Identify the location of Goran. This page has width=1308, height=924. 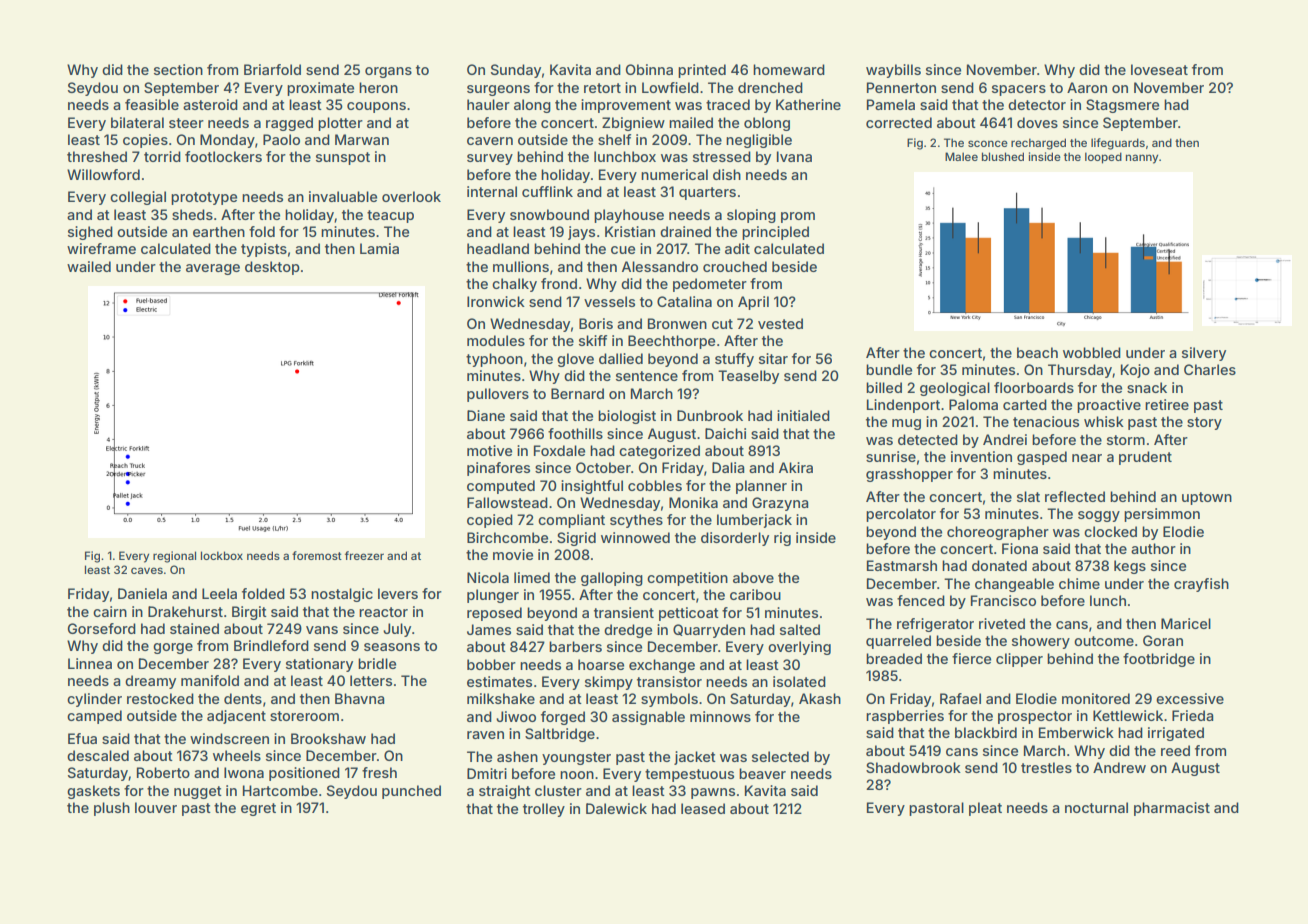
(1163, 640).
